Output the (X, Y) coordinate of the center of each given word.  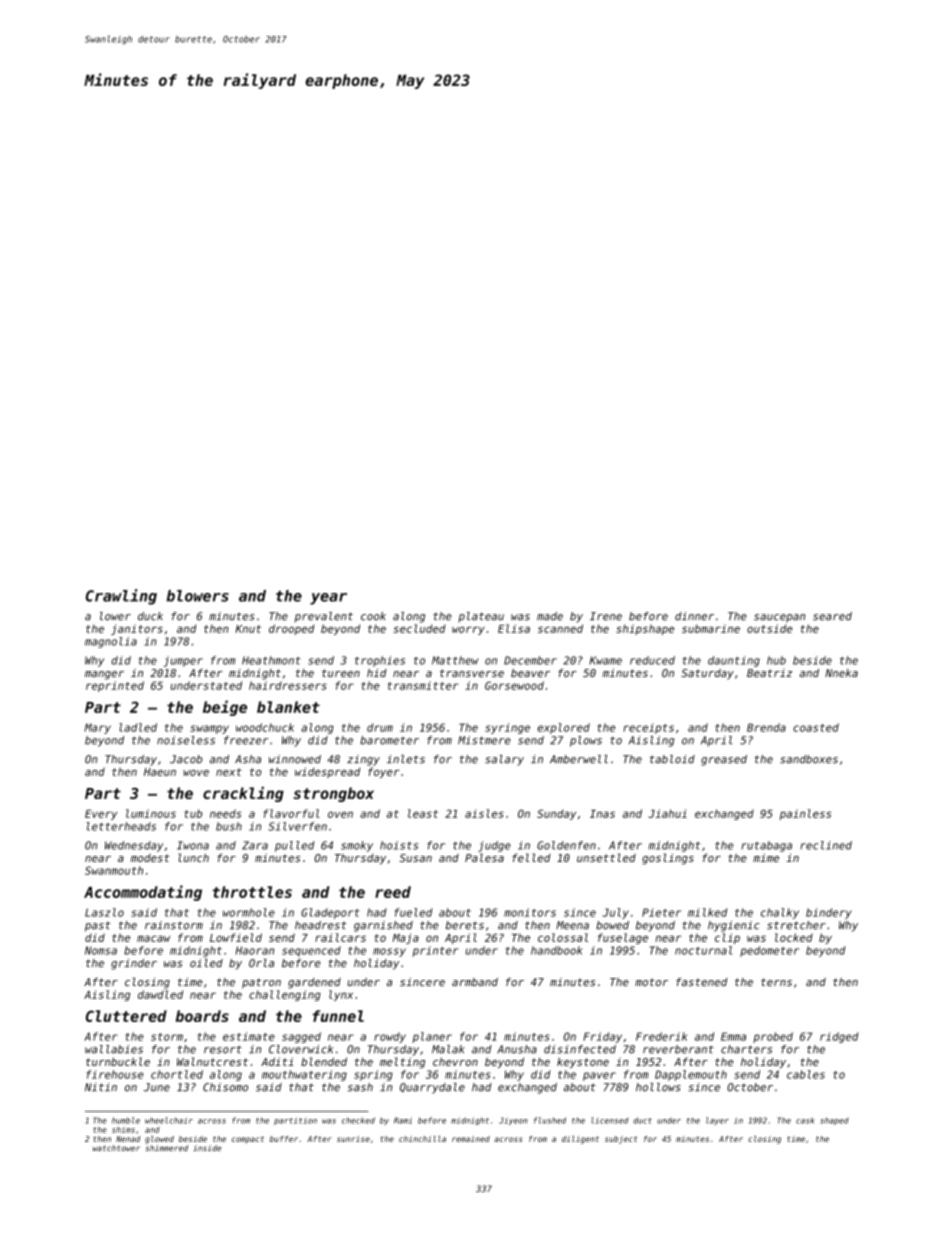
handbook (557, 950)
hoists (399, 845)
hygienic (734, 926)
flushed (550, 1120)
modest (150, 858)
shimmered (166, 1148)
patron (261, 983)
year (328, 599)
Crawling (121, 597)
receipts (648, 728)
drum (380, 727)
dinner (694, 616)
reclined (826, 845)
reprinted (115, 686)
